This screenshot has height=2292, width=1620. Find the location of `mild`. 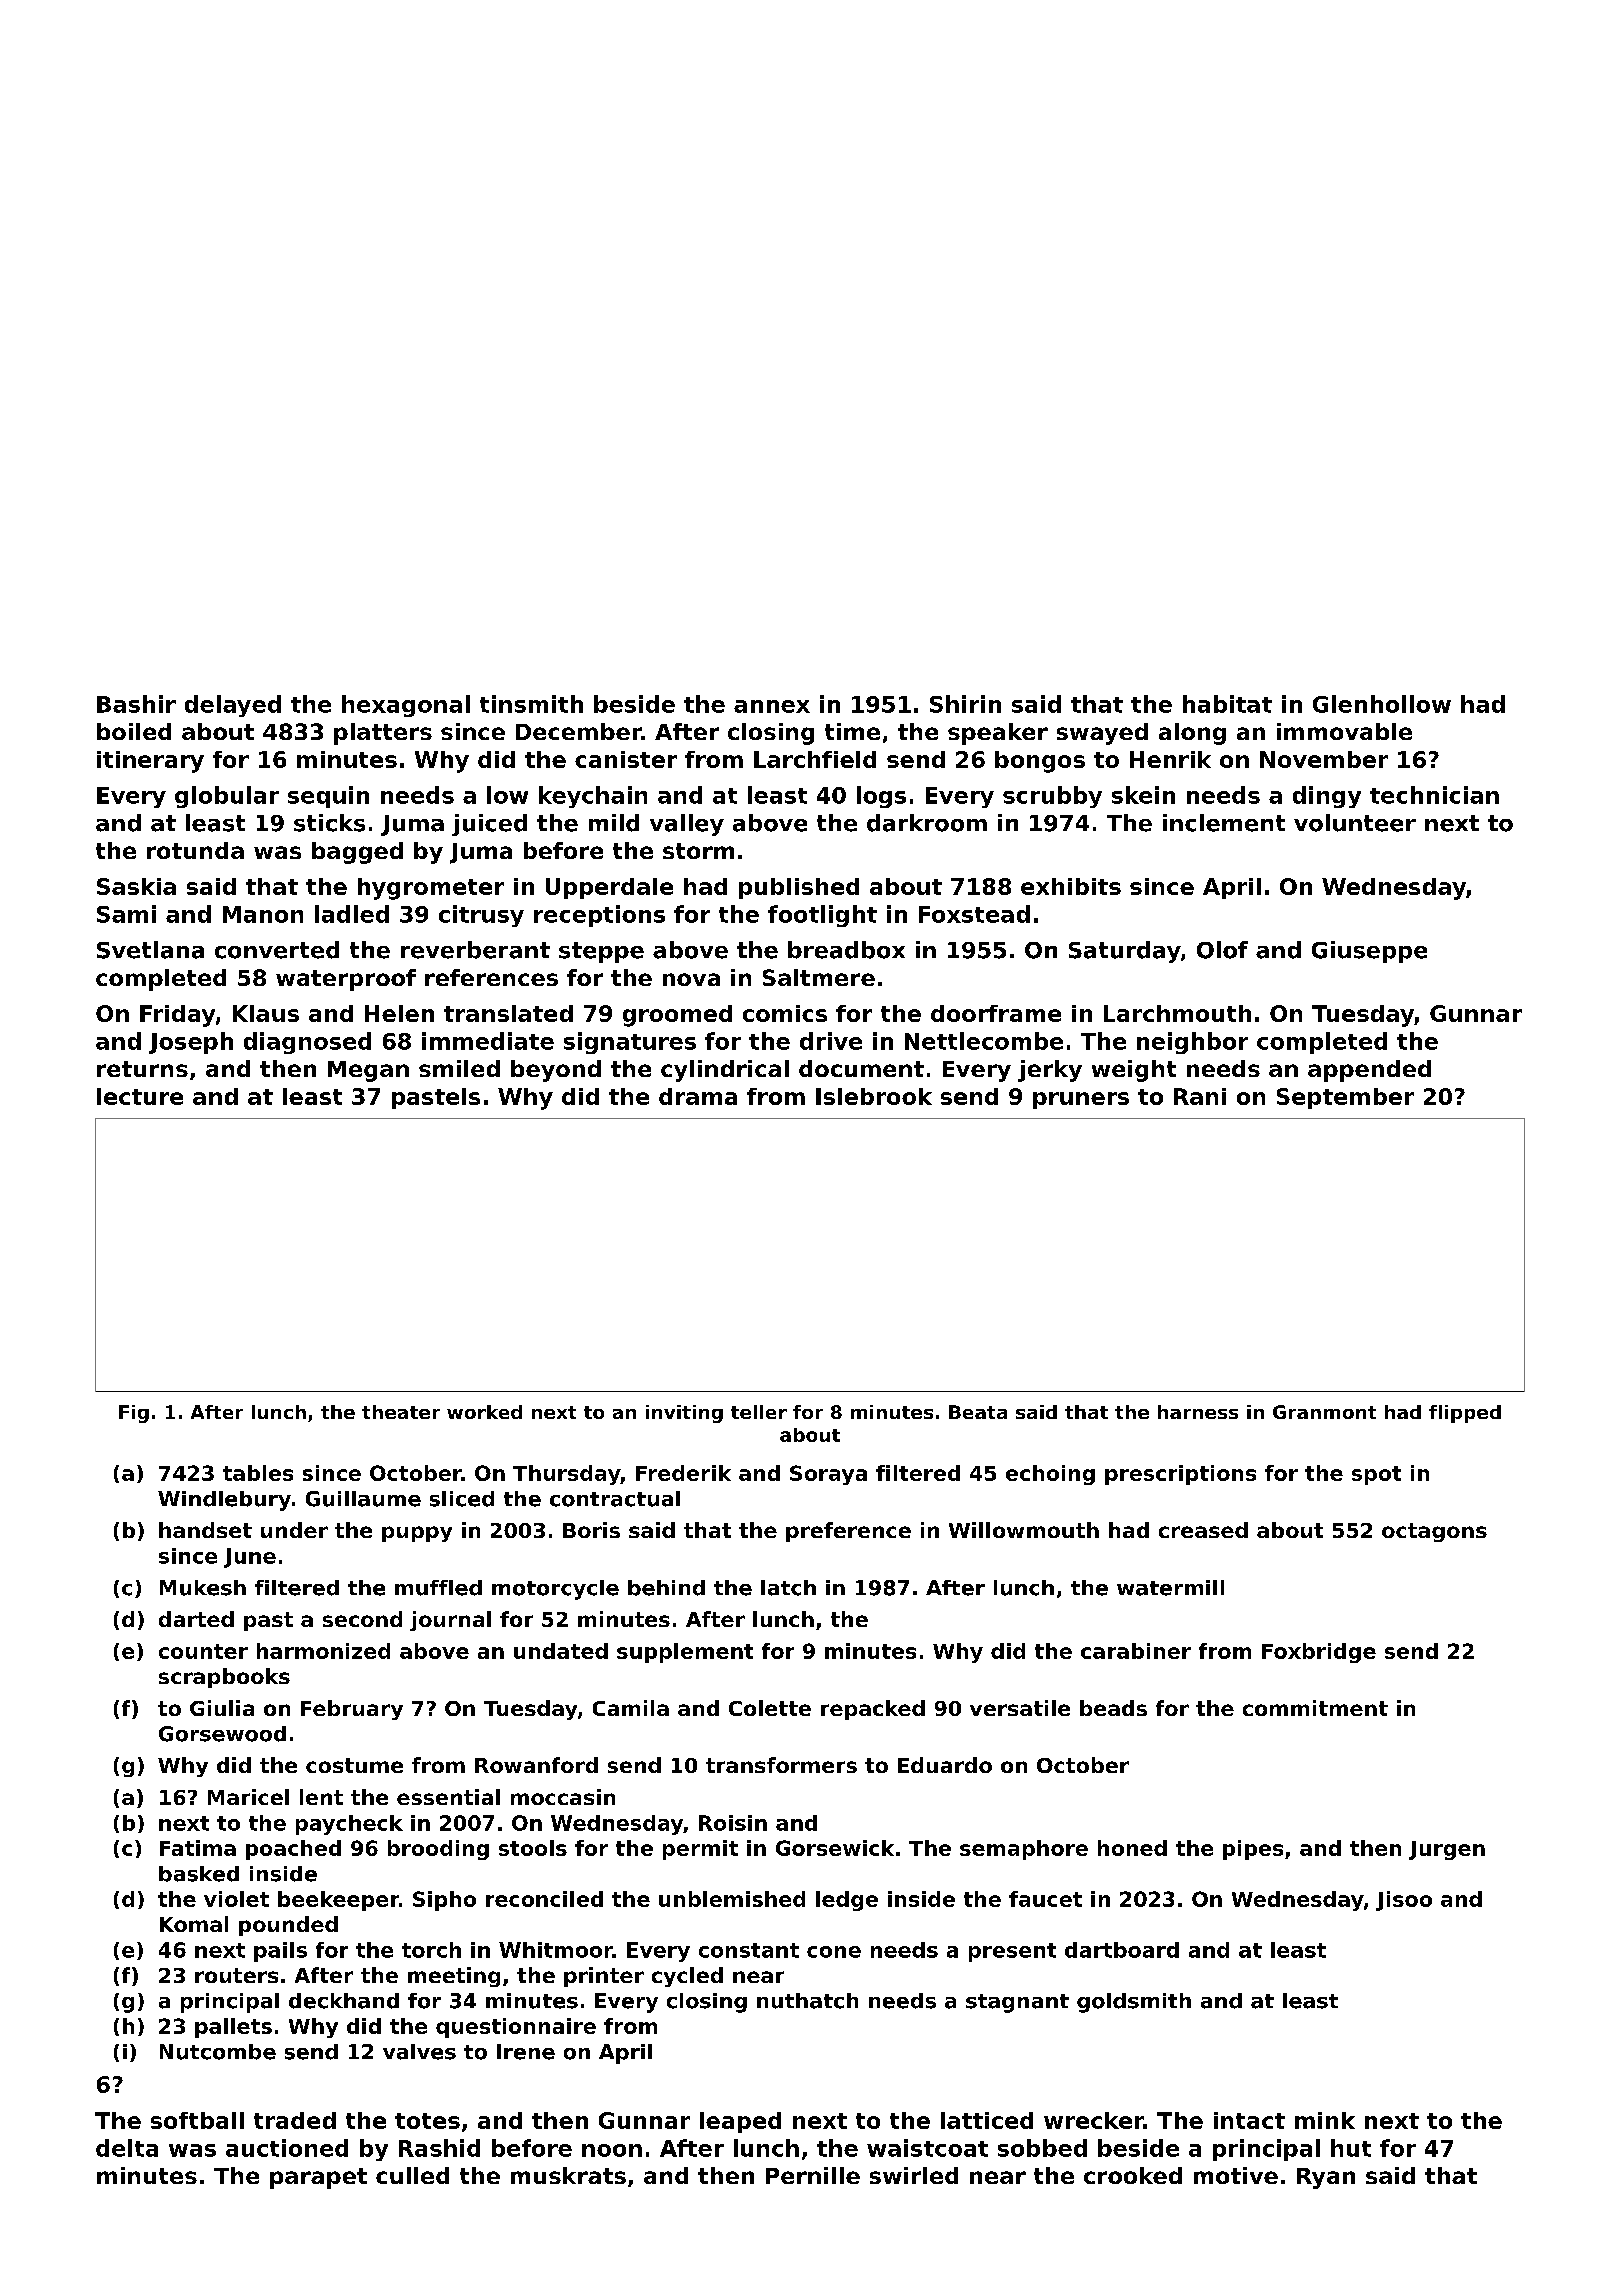

mild is located at coordinates (614, 823).
